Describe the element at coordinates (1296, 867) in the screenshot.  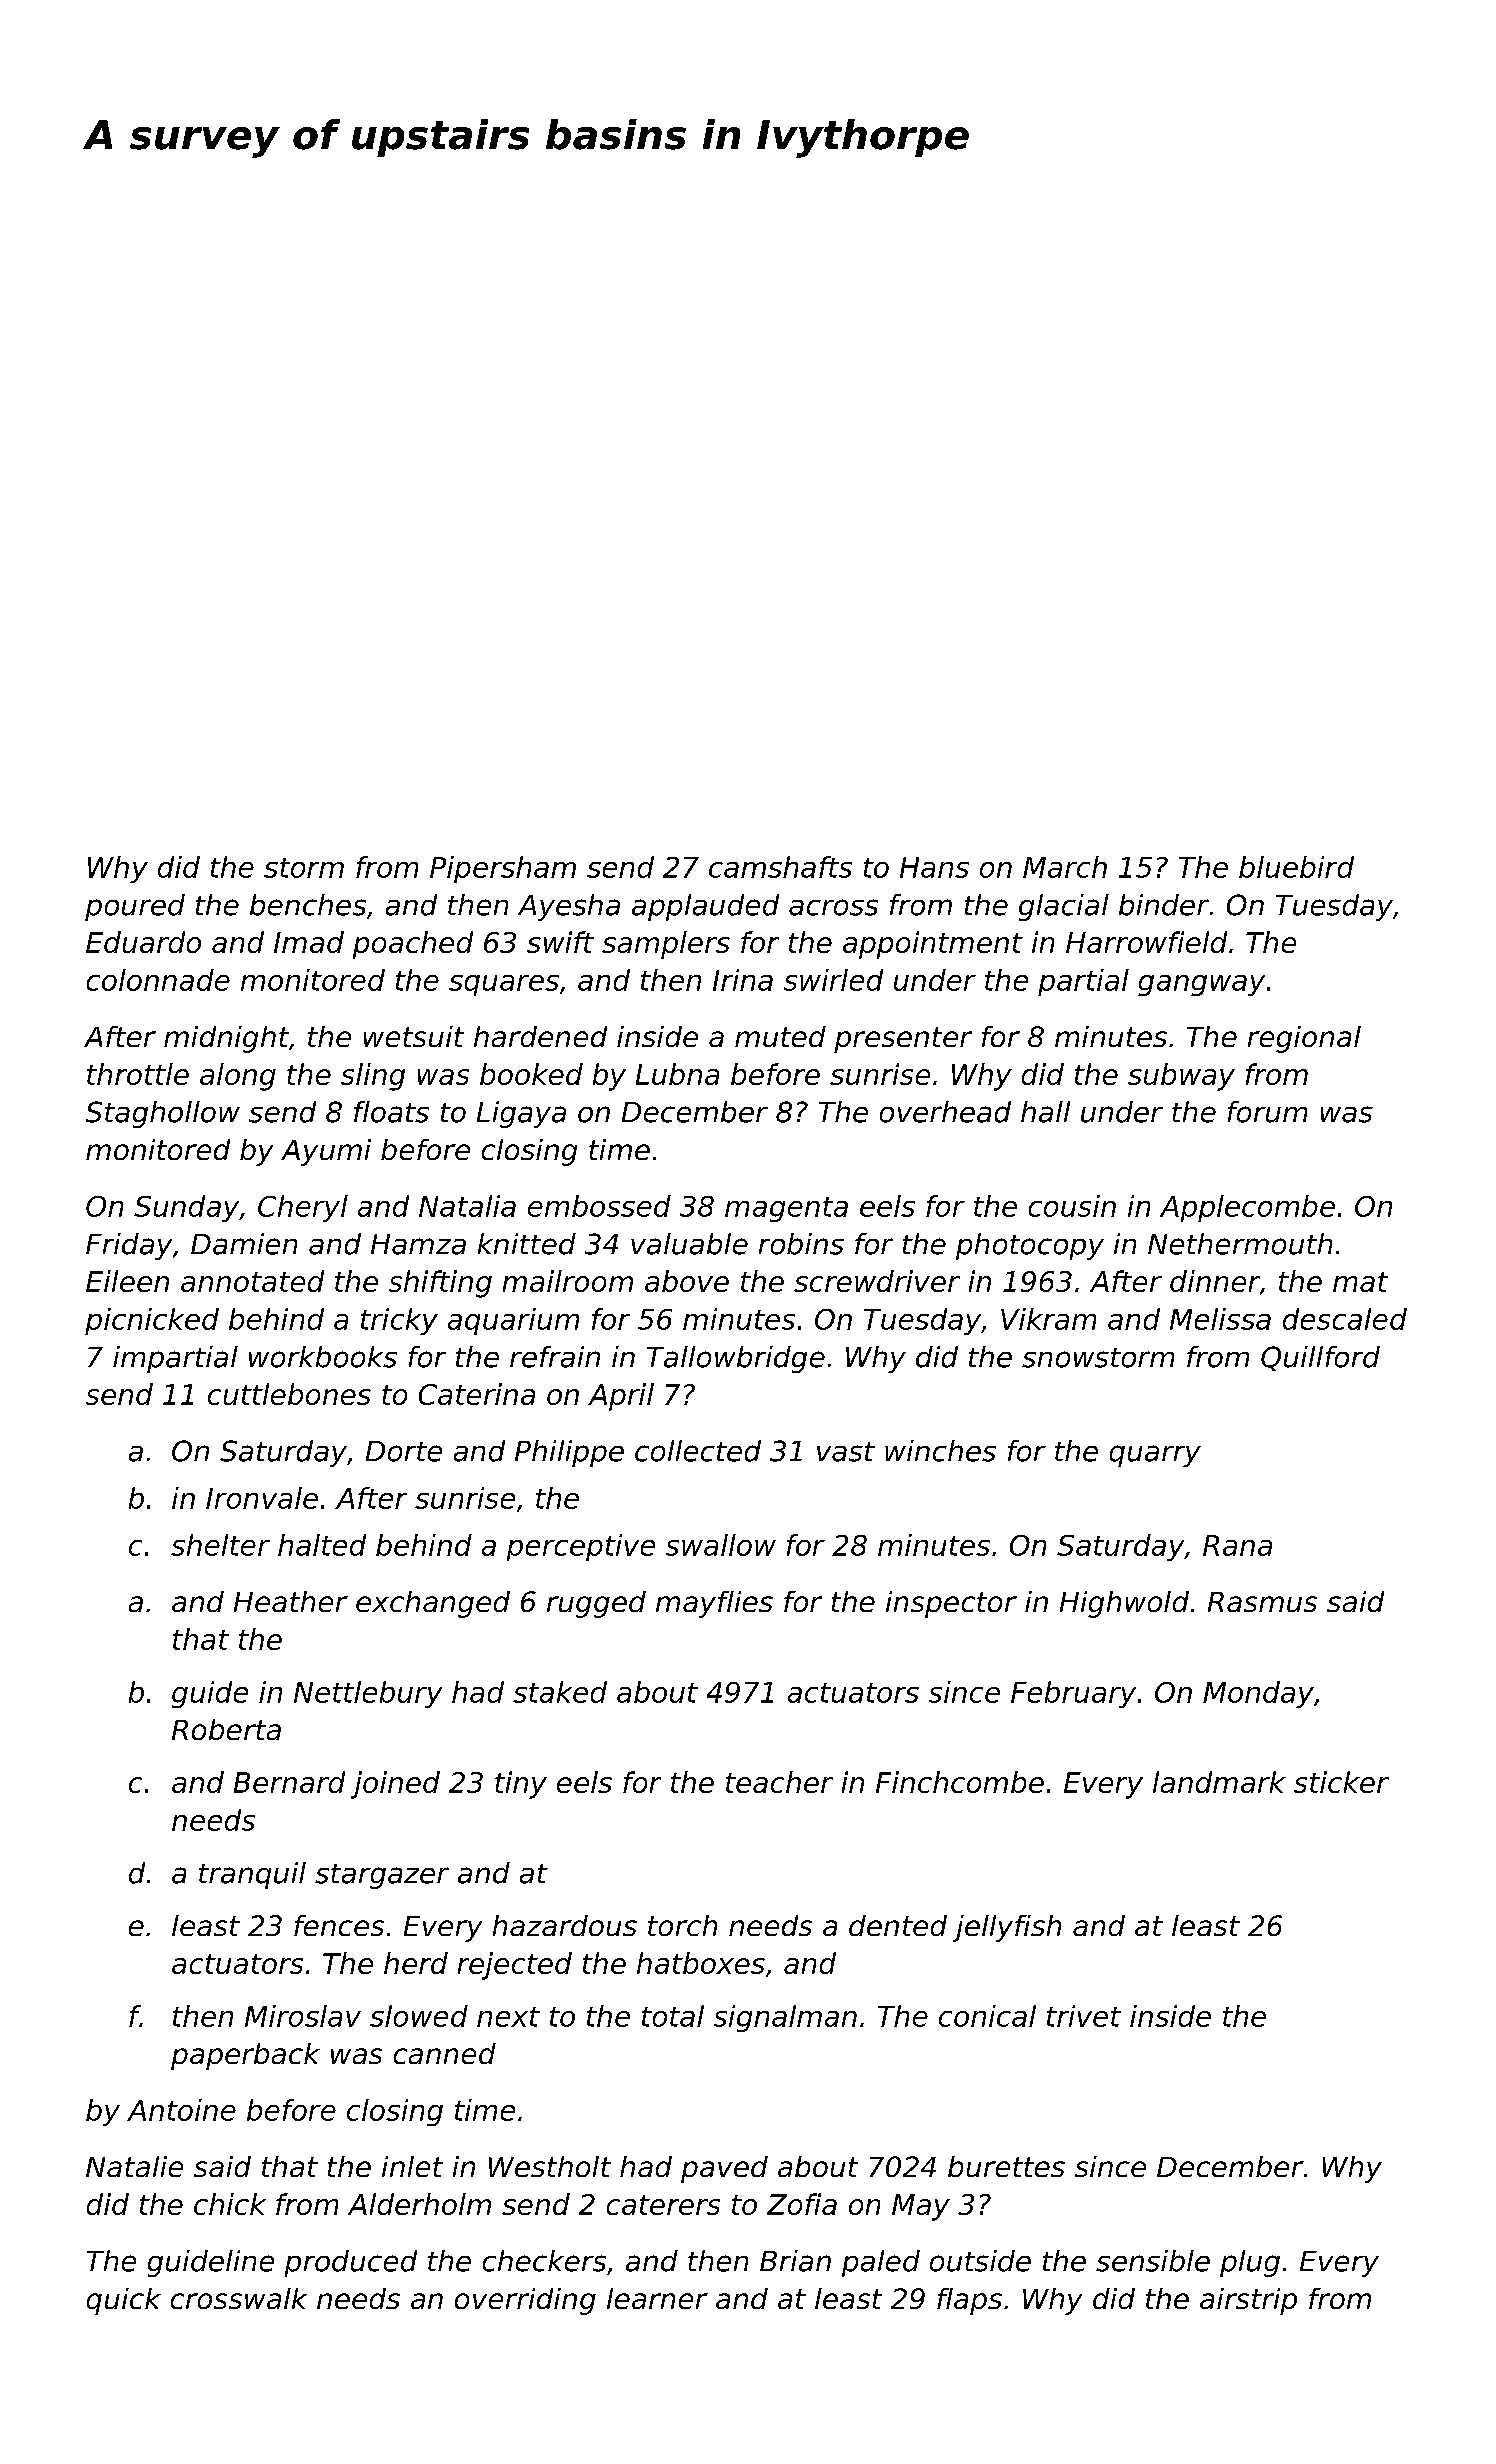
I see `bluebird` at that location.
